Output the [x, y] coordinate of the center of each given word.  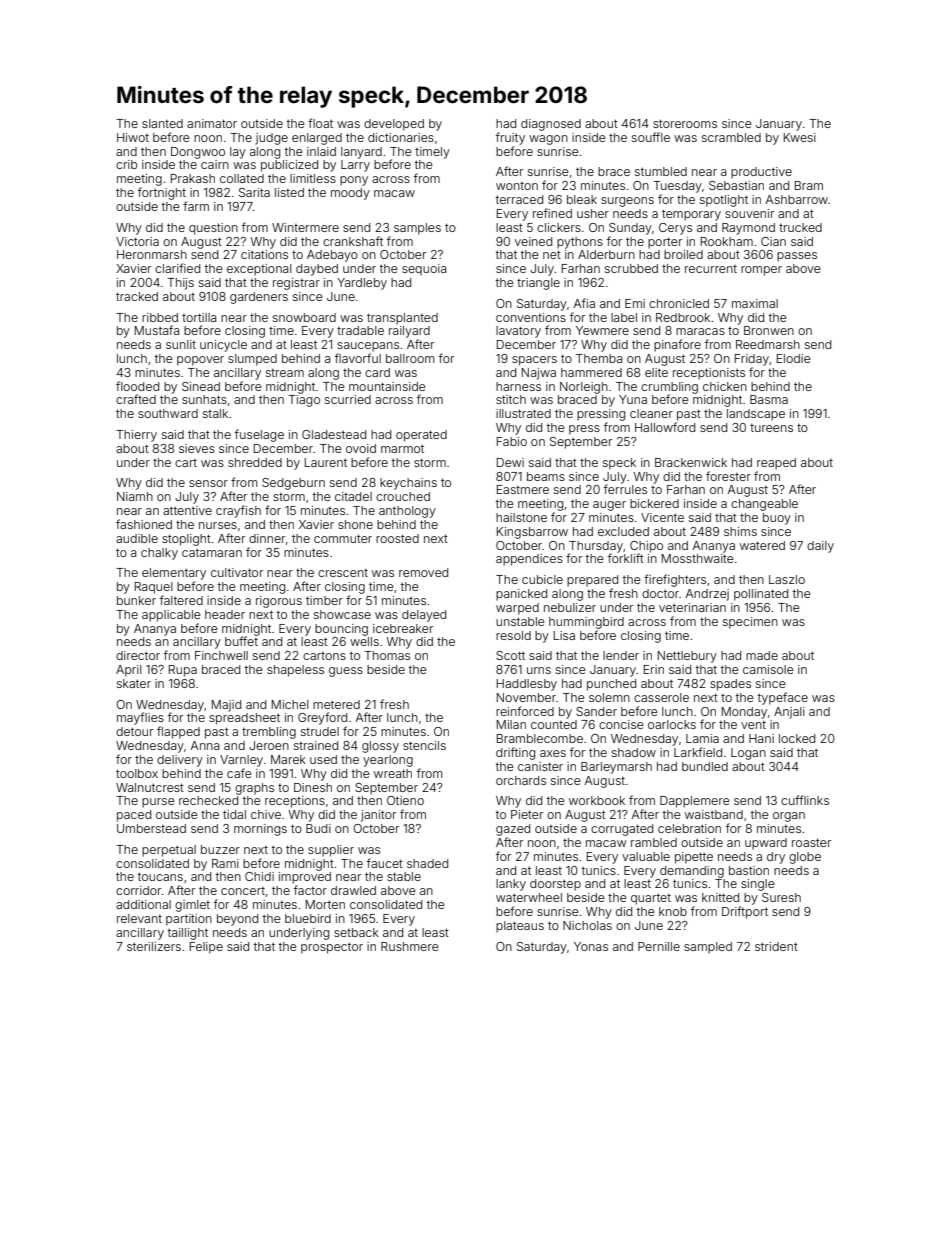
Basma [769, 399]
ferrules [625, 489]
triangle [538, 284]
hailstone [521, 517]
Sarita [254, 192]
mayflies [140, 718]
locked [797, 738]
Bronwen [769, 330]
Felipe [206, 948]
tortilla [199, 317]
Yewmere [602, 330]
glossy [380, 747]
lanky [511, 885]
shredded [255, 462]
